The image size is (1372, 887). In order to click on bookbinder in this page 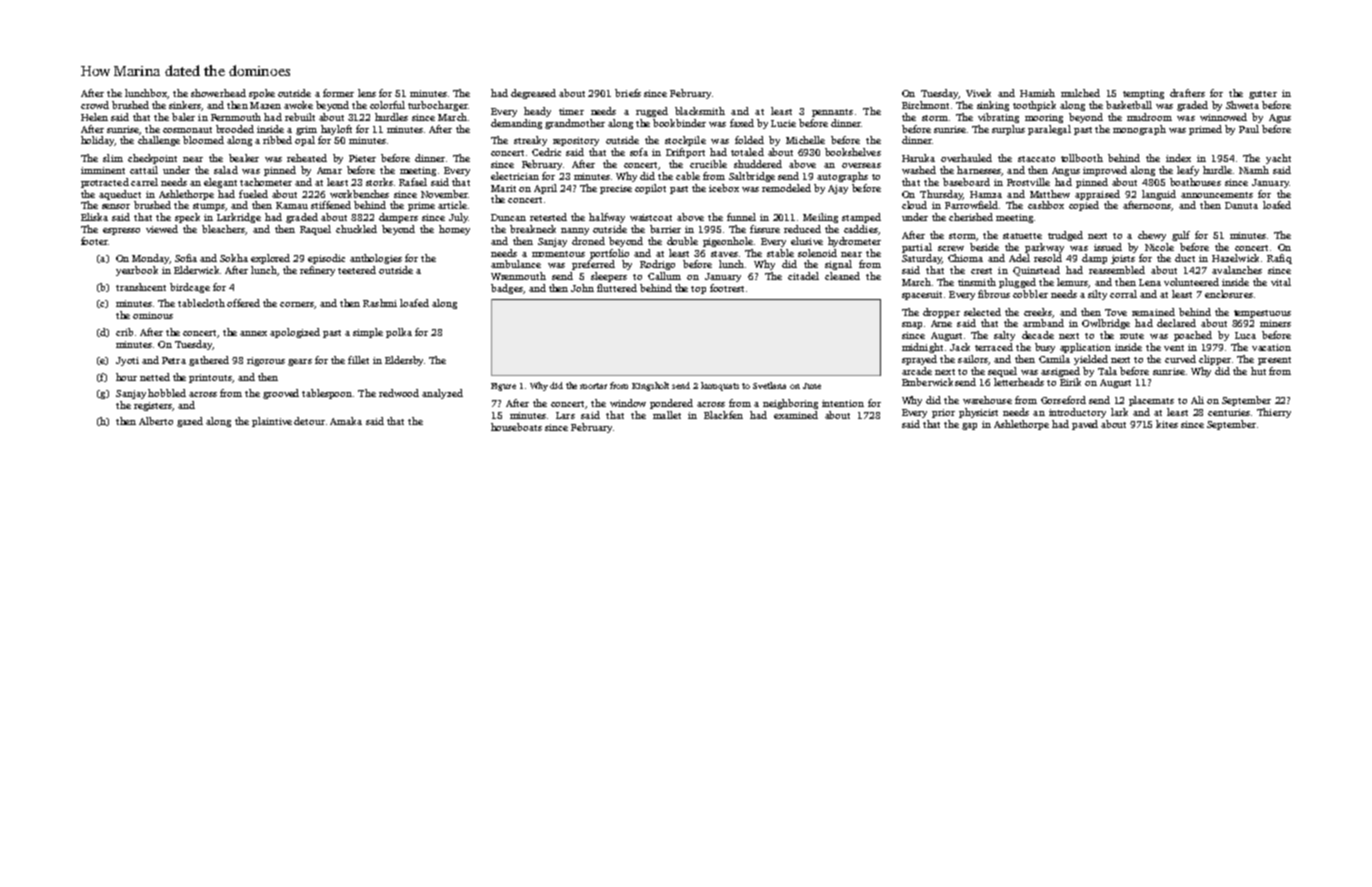, I will do `click(679, 123)`.
